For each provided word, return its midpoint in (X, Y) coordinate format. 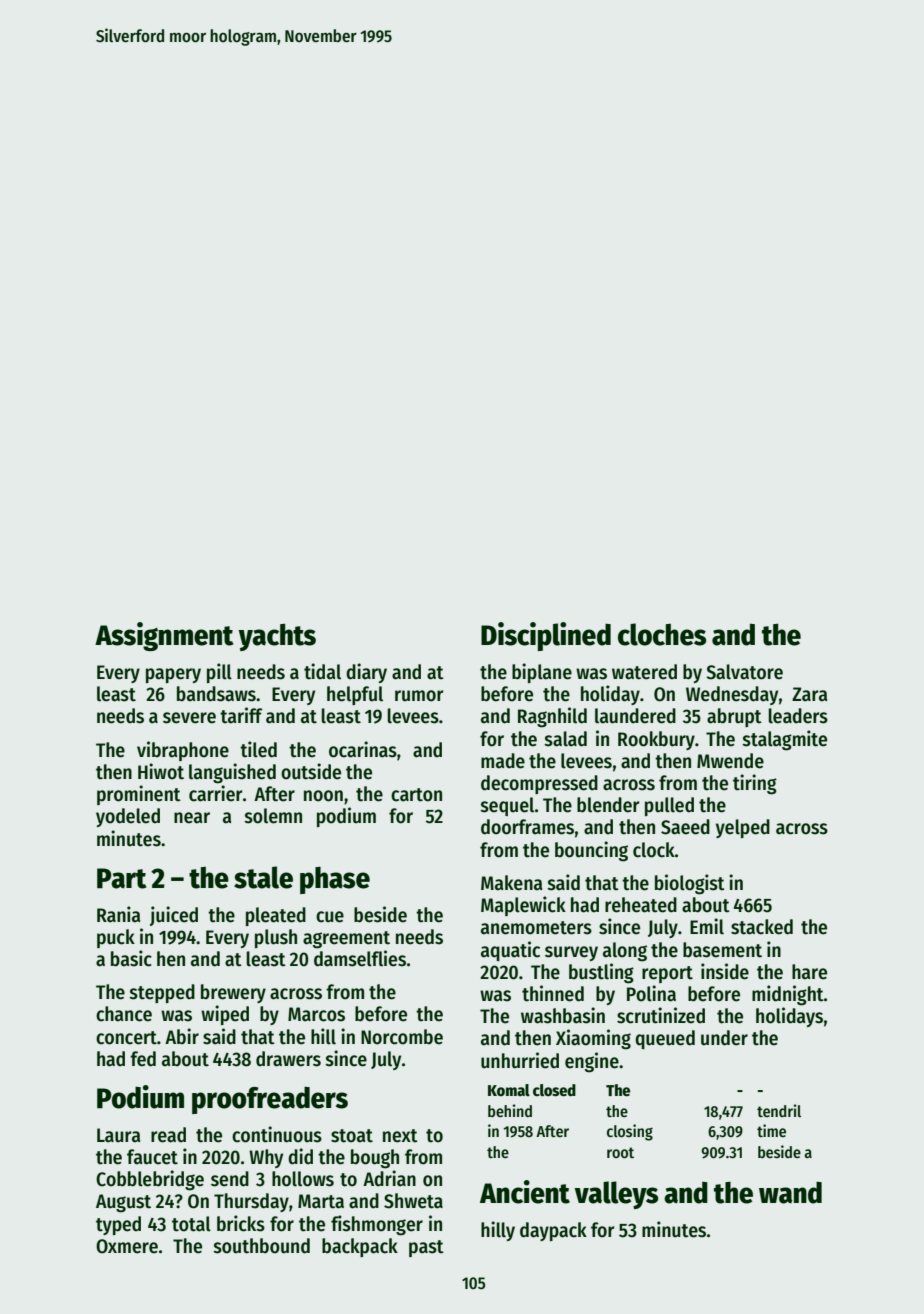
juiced (174, 916)
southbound (262, 1246)
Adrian (389, 1178)
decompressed (539, 784)
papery (173, 675)
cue (330, 917)
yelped (743, 828)
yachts (277, 637)
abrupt (734, 717)
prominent (139, 795)
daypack (553, 1231)
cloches (662, 634)
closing (630, 1132)
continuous (277, 1134)
